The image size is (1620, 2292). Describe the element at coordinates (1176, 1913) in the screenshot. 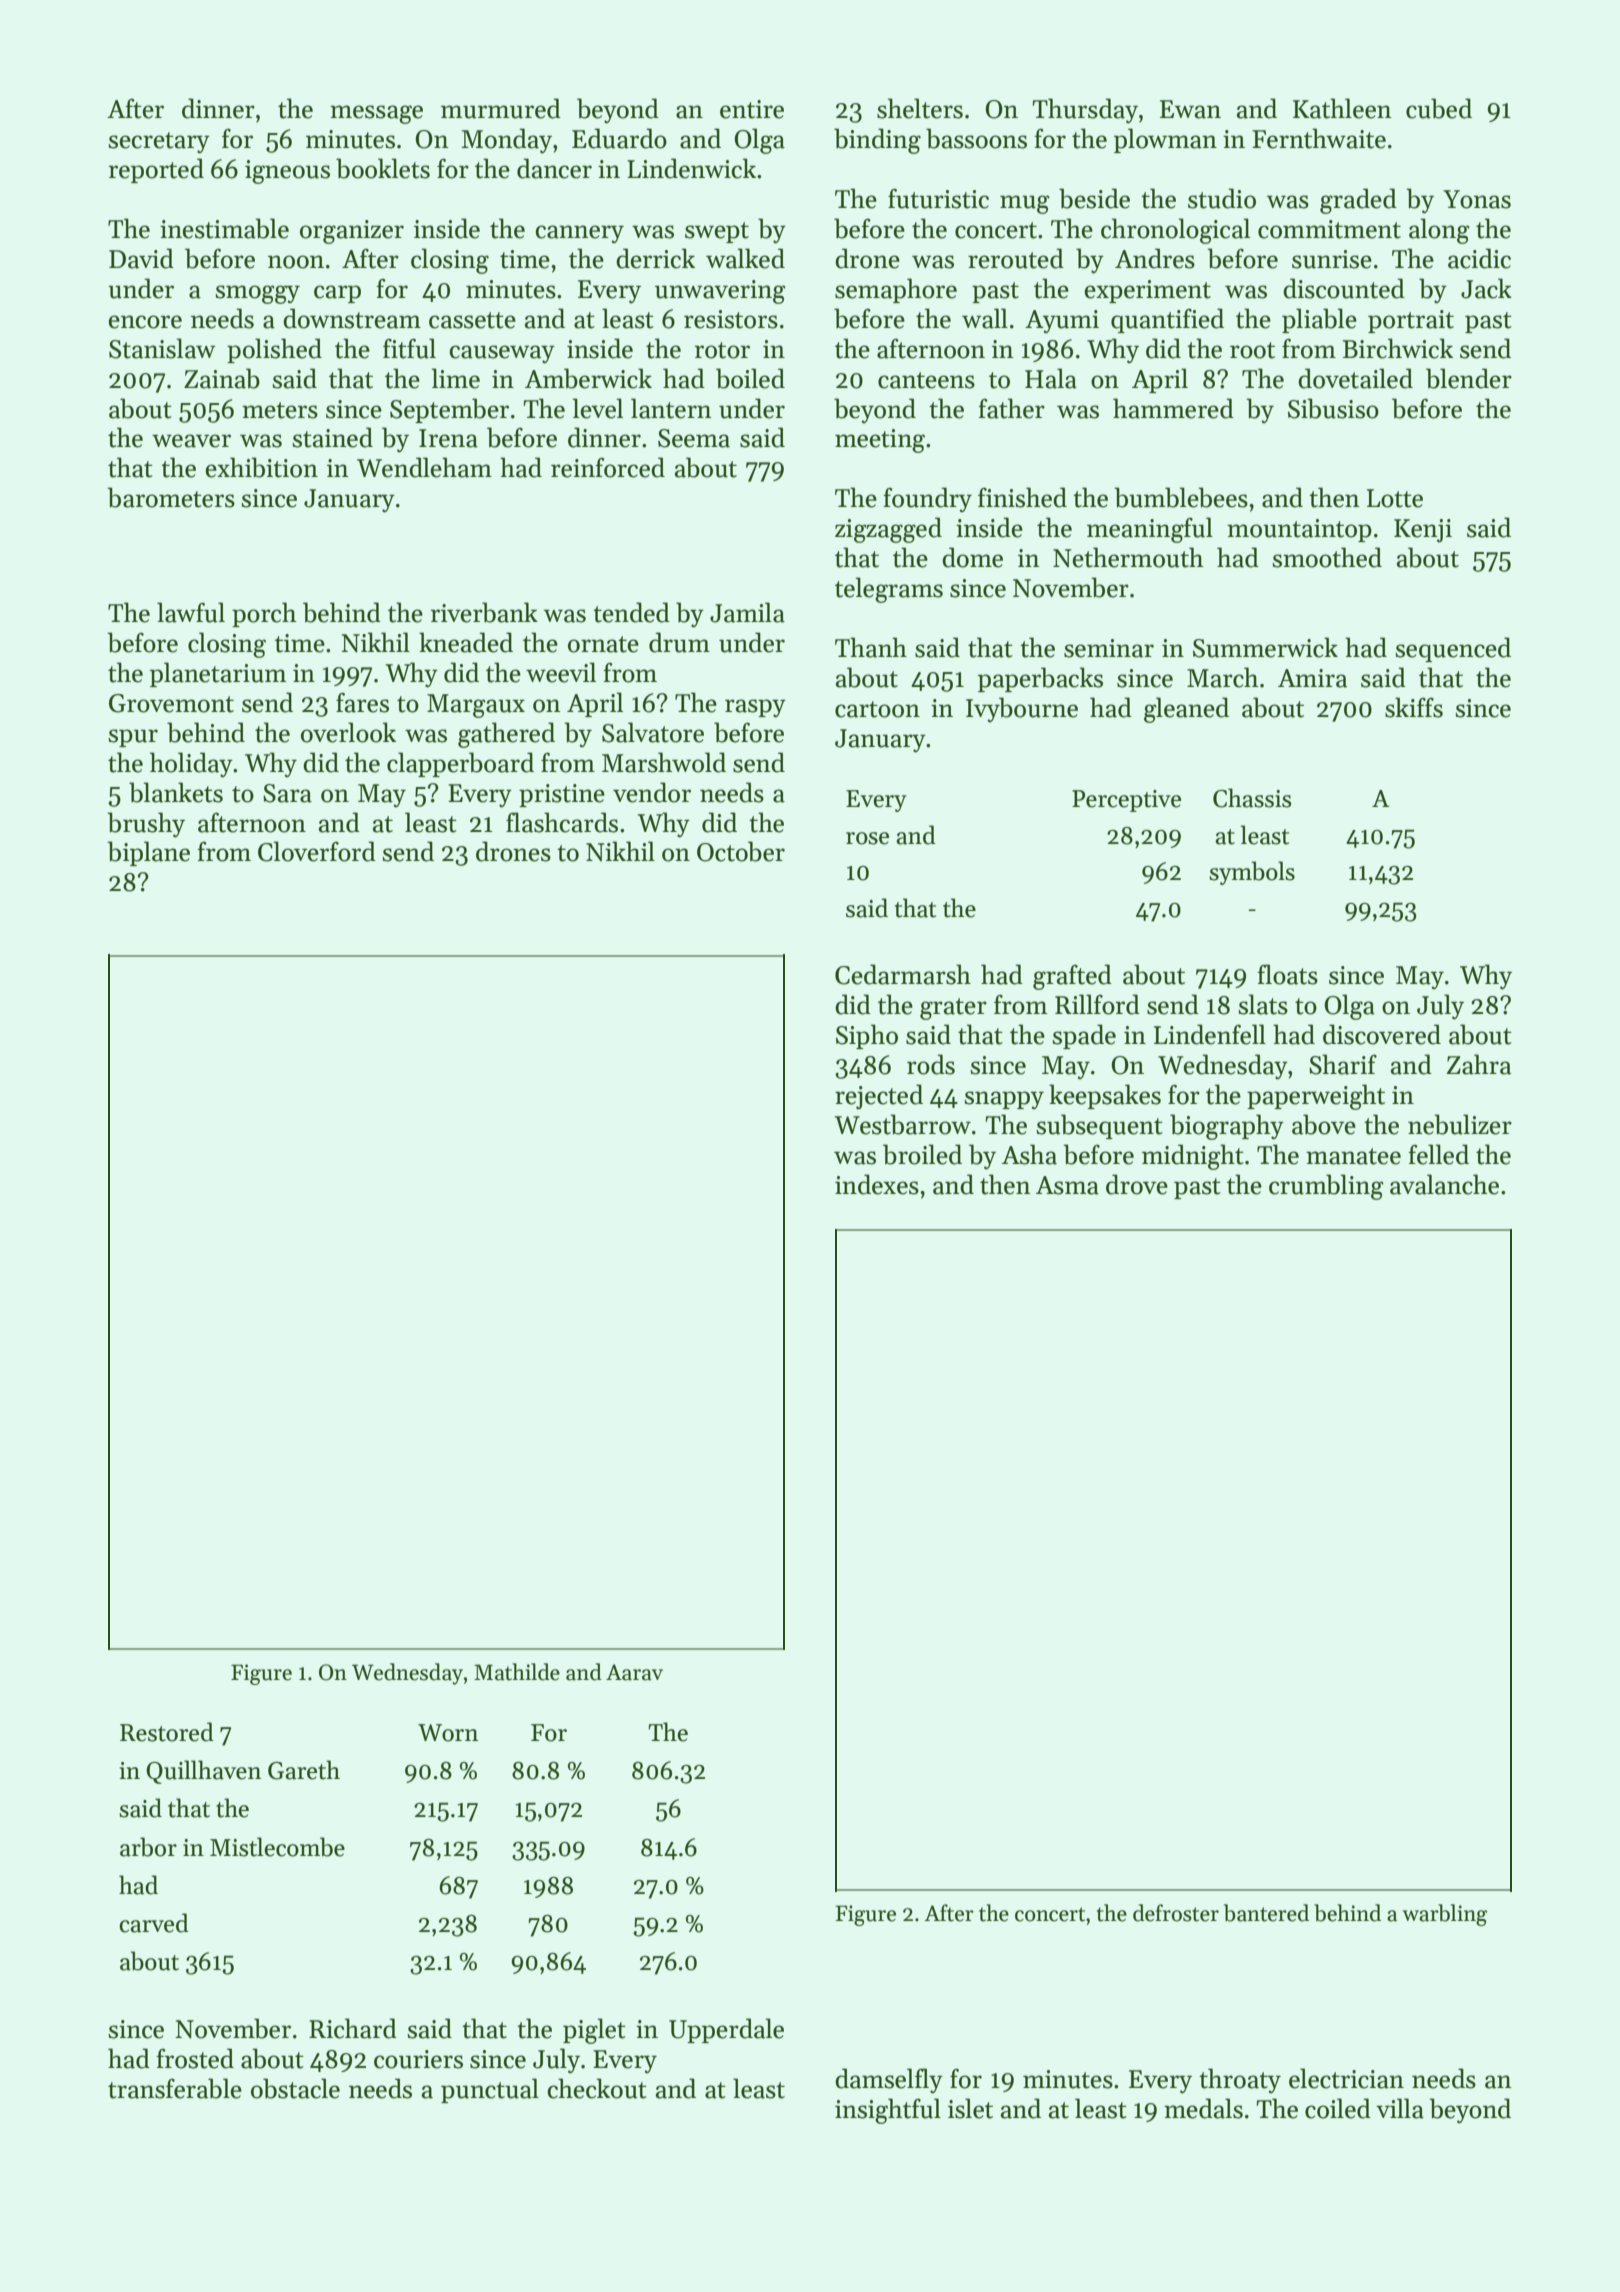

I see `defroster` at that location.
